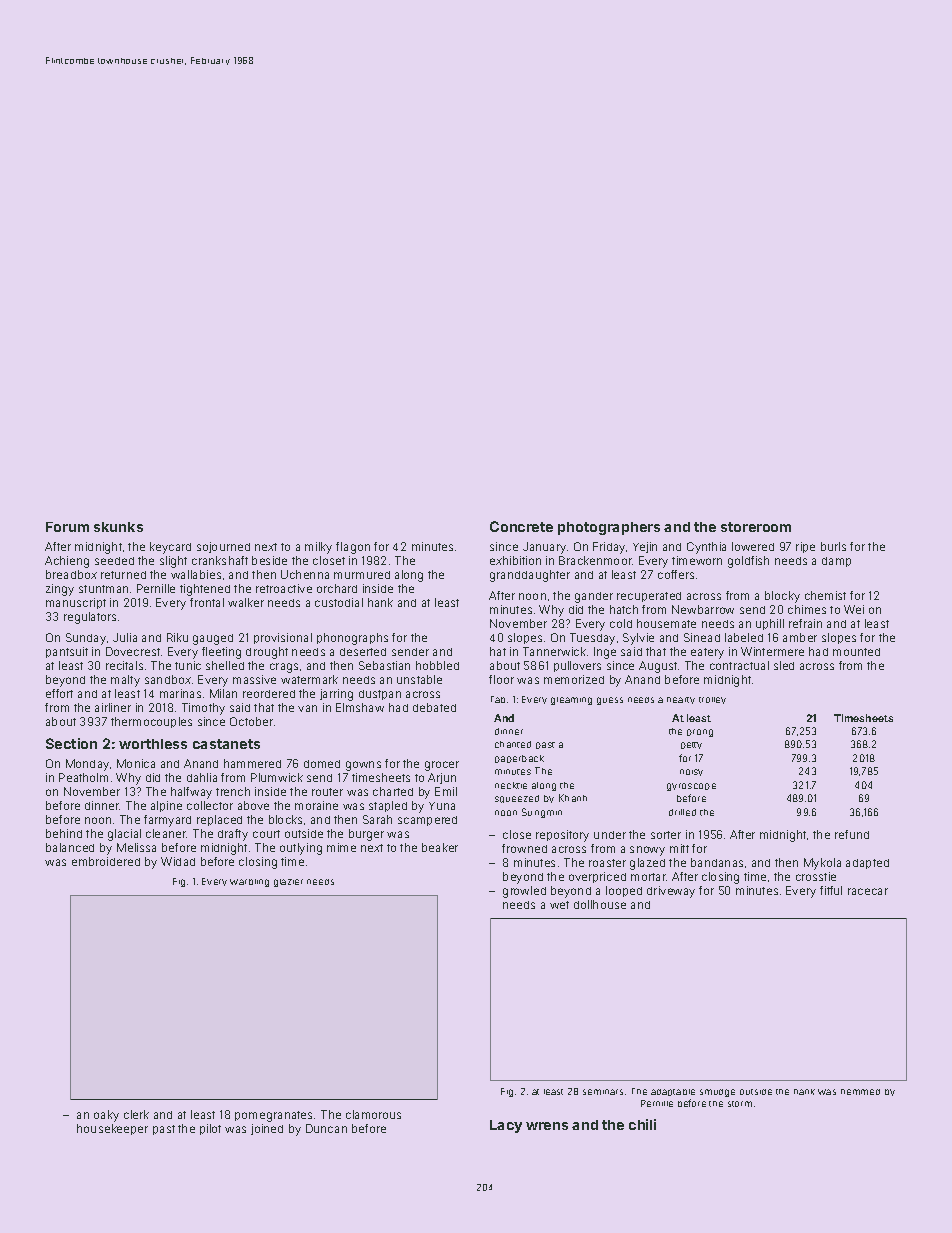 The width and height of the page is (952, 1233). Describe the element at coordinates (521, 526) in the page. I see `Concrete` at that location.
